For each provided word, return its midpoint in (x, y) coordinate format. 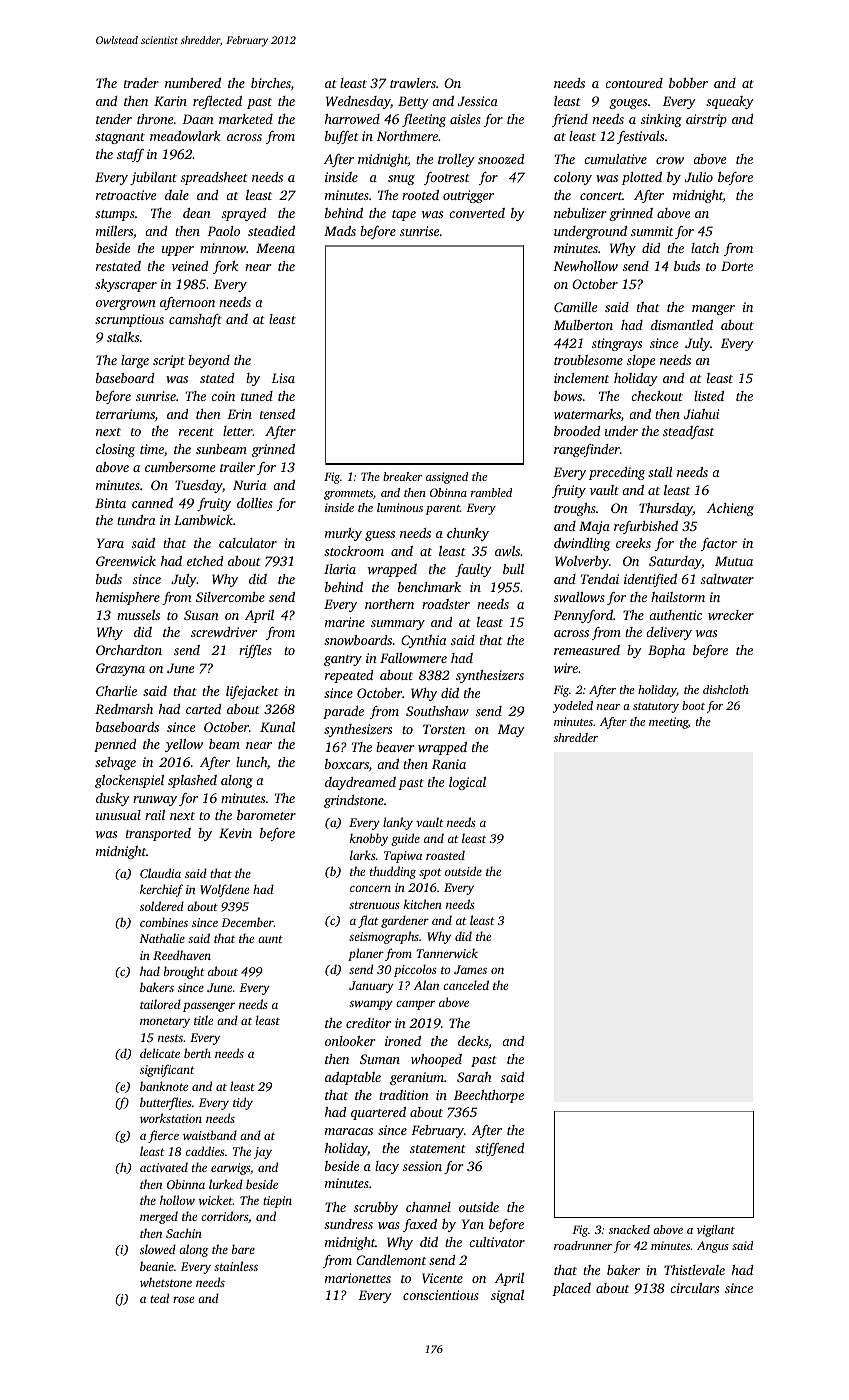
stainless (236, 1266)
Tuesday (198, 486)
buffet (342, 137)
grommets (348, 495)
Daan (198, 119)
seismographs (384, 937)
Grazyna (120, 669)
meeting (668, 723)
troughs (575, 509)
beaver (395, 747)
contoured (634, 83)
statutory (656, 708)
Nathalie (162, 938)
